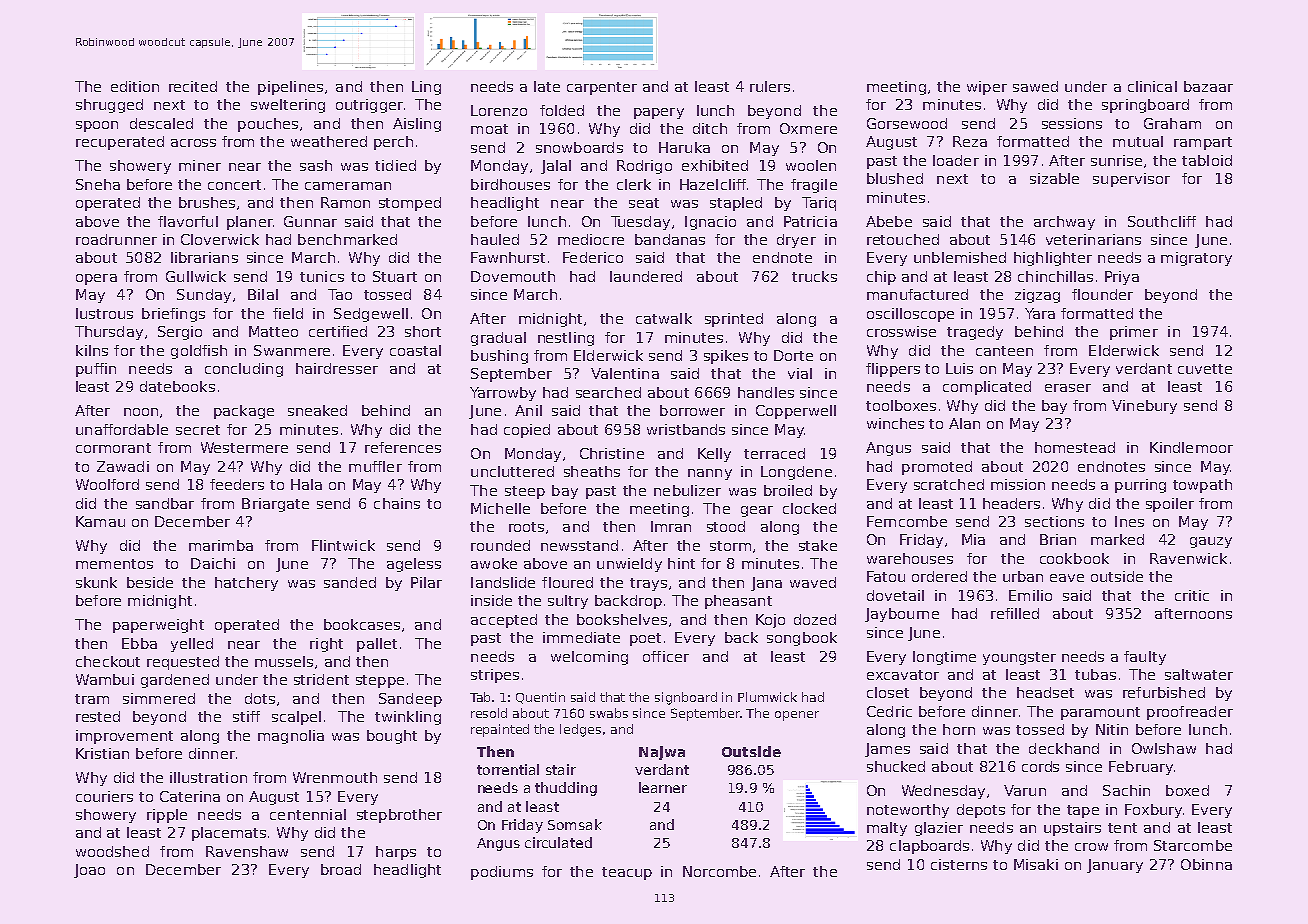  I want to click on Kojo, so click(770, 621).
